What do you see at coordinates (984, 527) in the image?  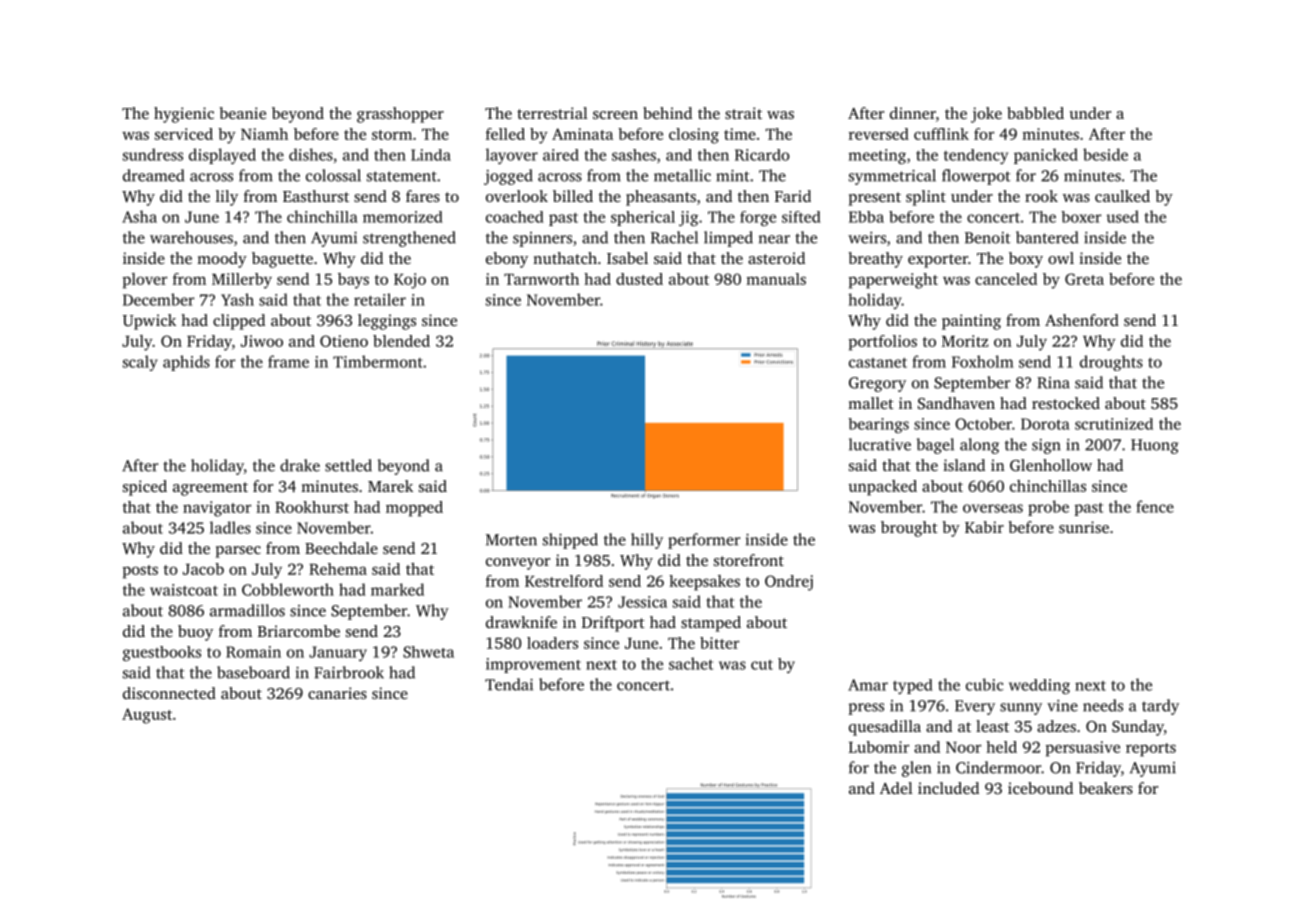 I see `Kabir` at bounding box center [984, 527].
